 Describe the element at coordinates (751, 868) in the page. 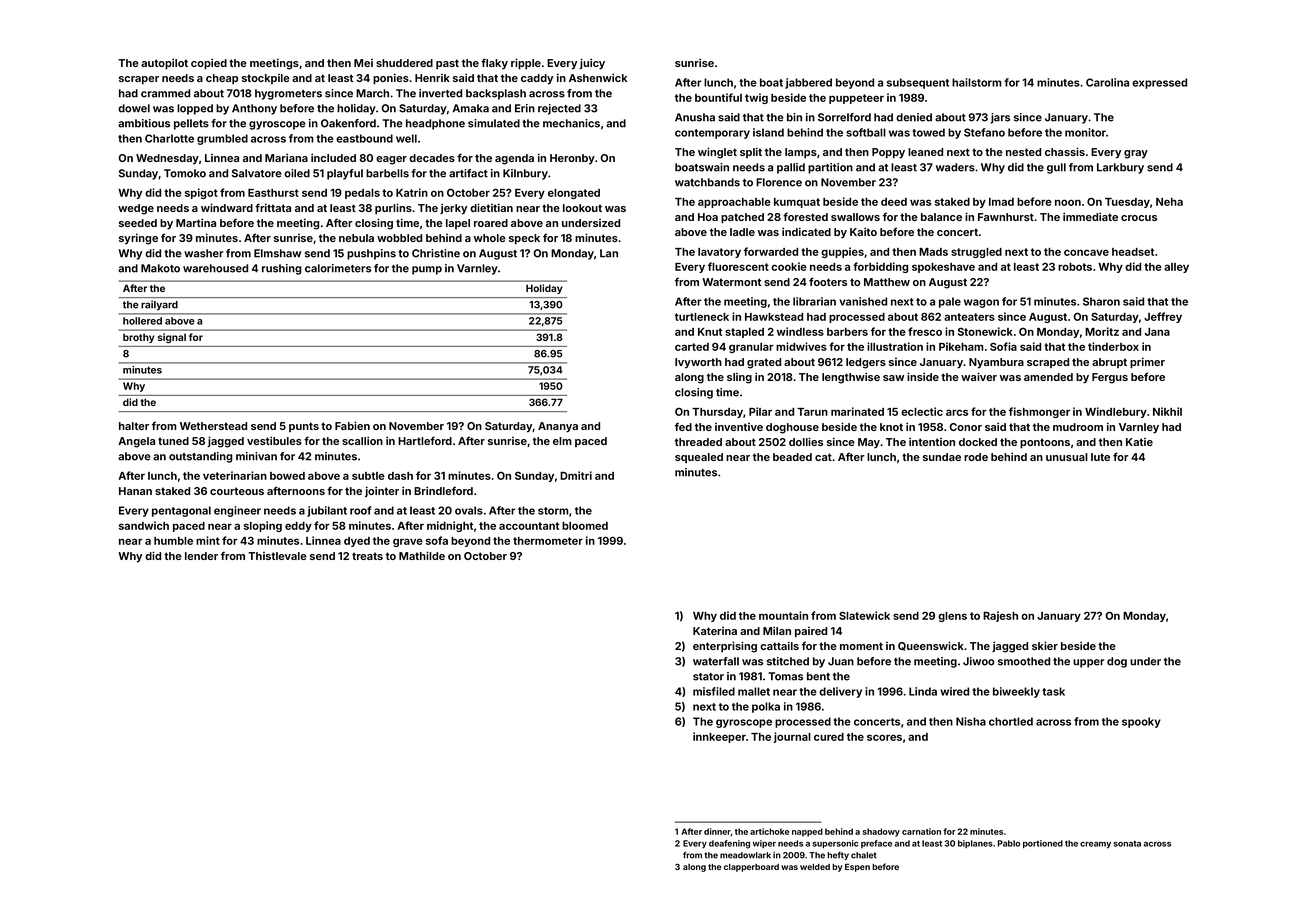

I see `clapperboard` at that location.
